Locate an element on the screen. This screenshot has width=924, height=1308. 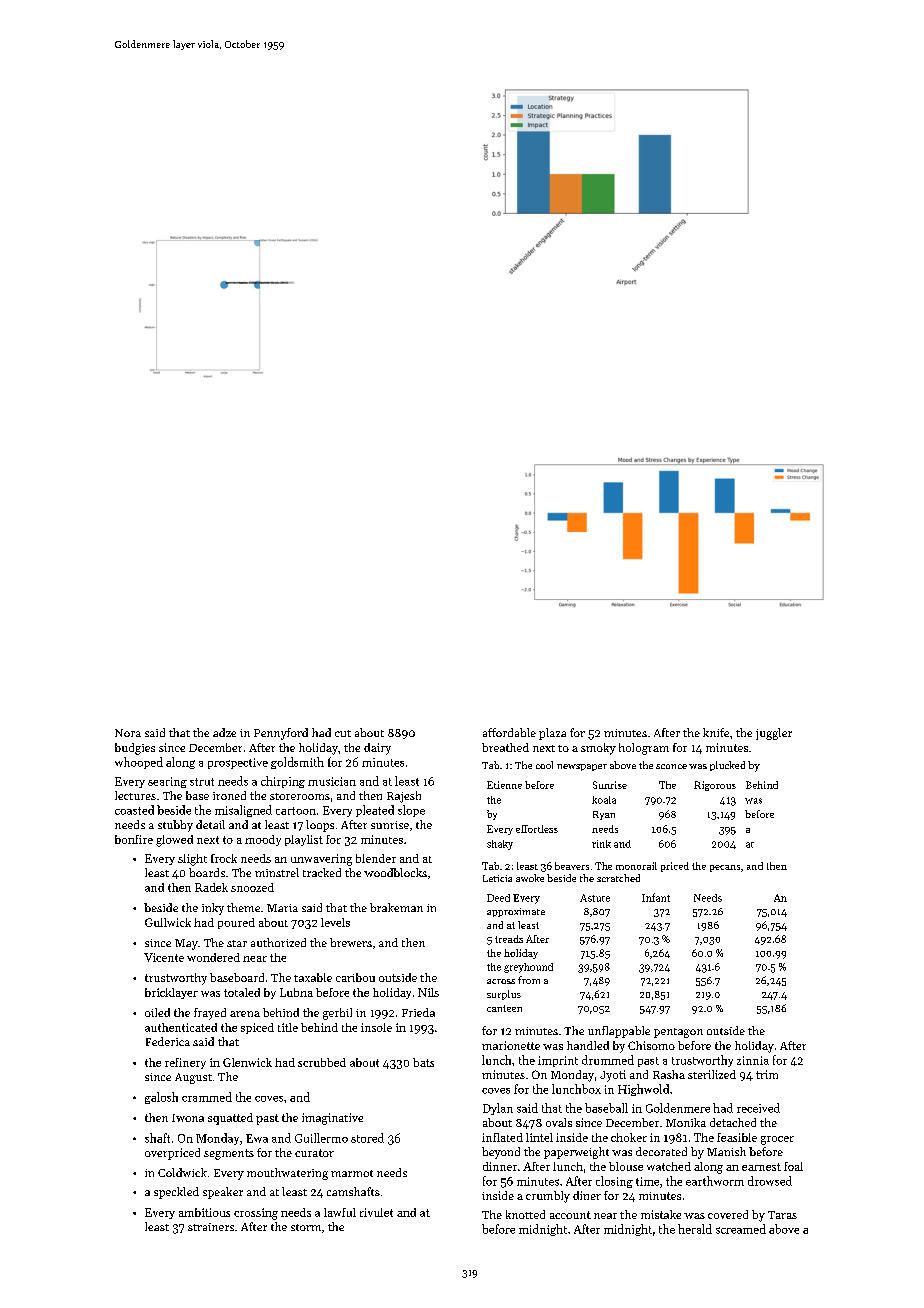
oiled is located at coordinates (157, 1012).
